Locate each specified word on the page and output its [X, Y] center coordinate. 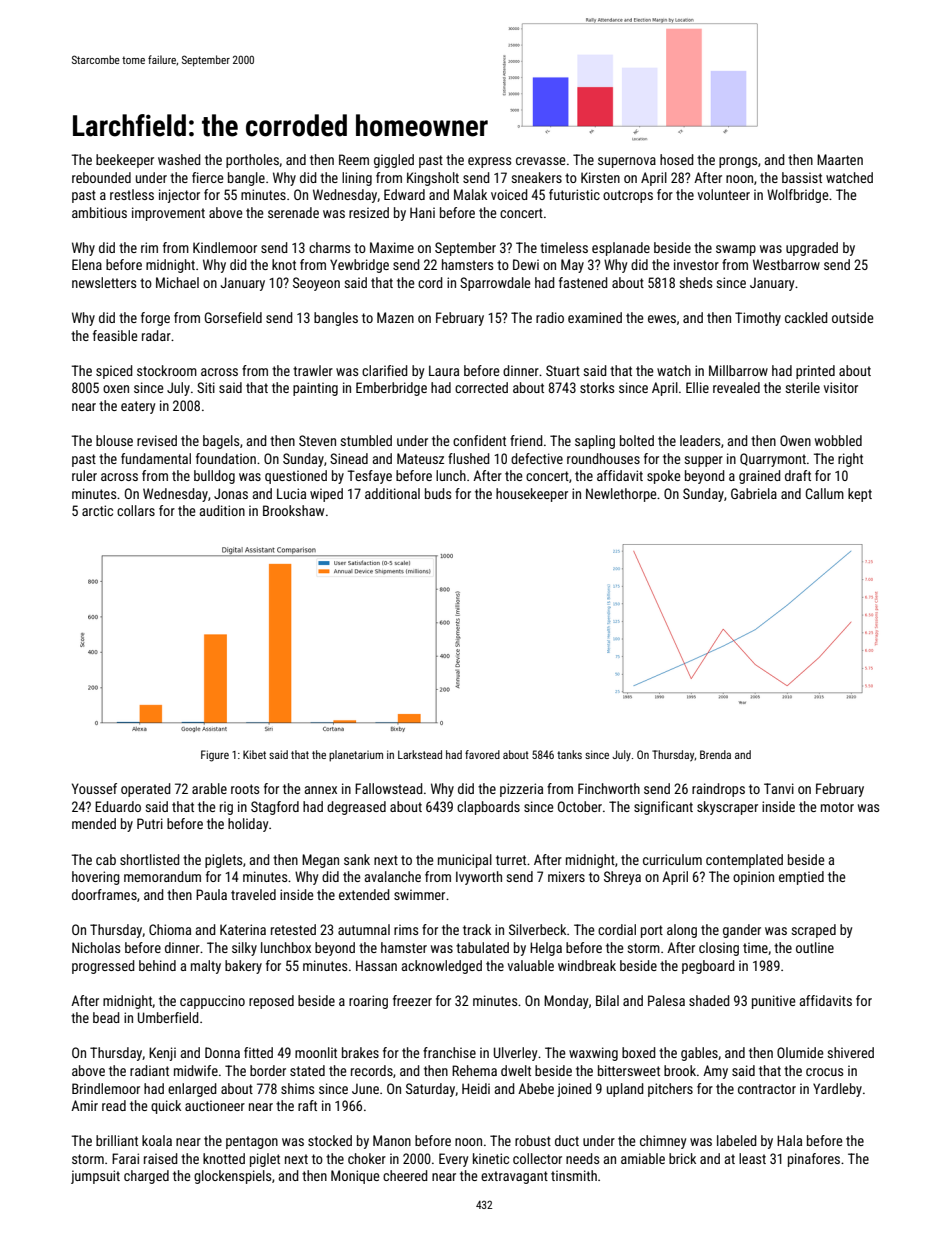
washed [179, 159]
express [489, 162]
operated [146, 790]
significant [663, 808]
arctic [97, 510]
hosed [677, 159]
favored [482, 754]
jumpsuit [95, 1177]
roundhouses [603, 458]
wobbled [838, 440]
